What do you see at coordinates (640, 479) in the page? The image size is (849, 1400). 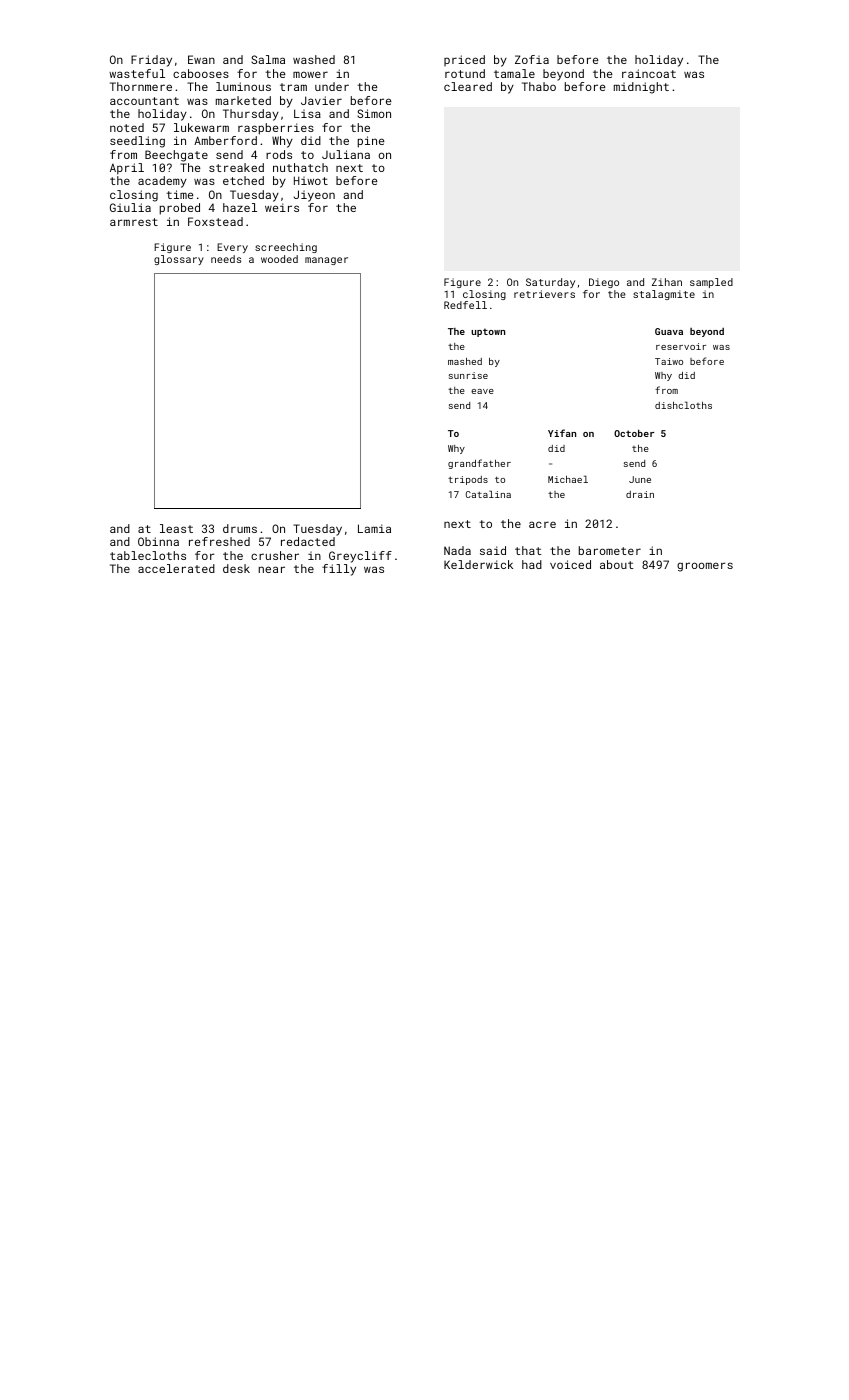 I see `June` at bounding box center [640, 479].
